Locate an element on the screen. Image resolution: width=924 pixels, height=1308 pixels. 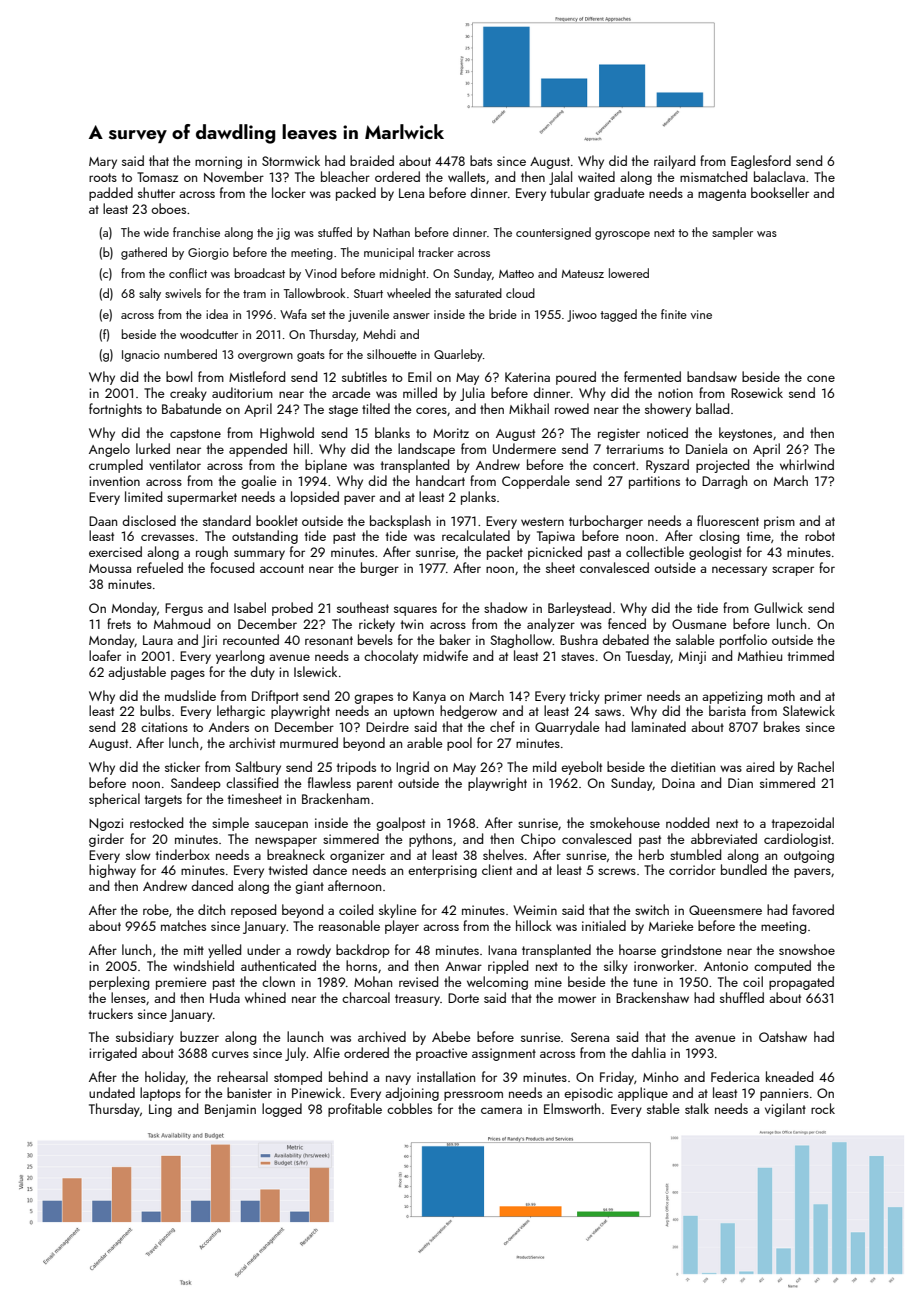
Benjamin is located at coordinates (230, 1110).
